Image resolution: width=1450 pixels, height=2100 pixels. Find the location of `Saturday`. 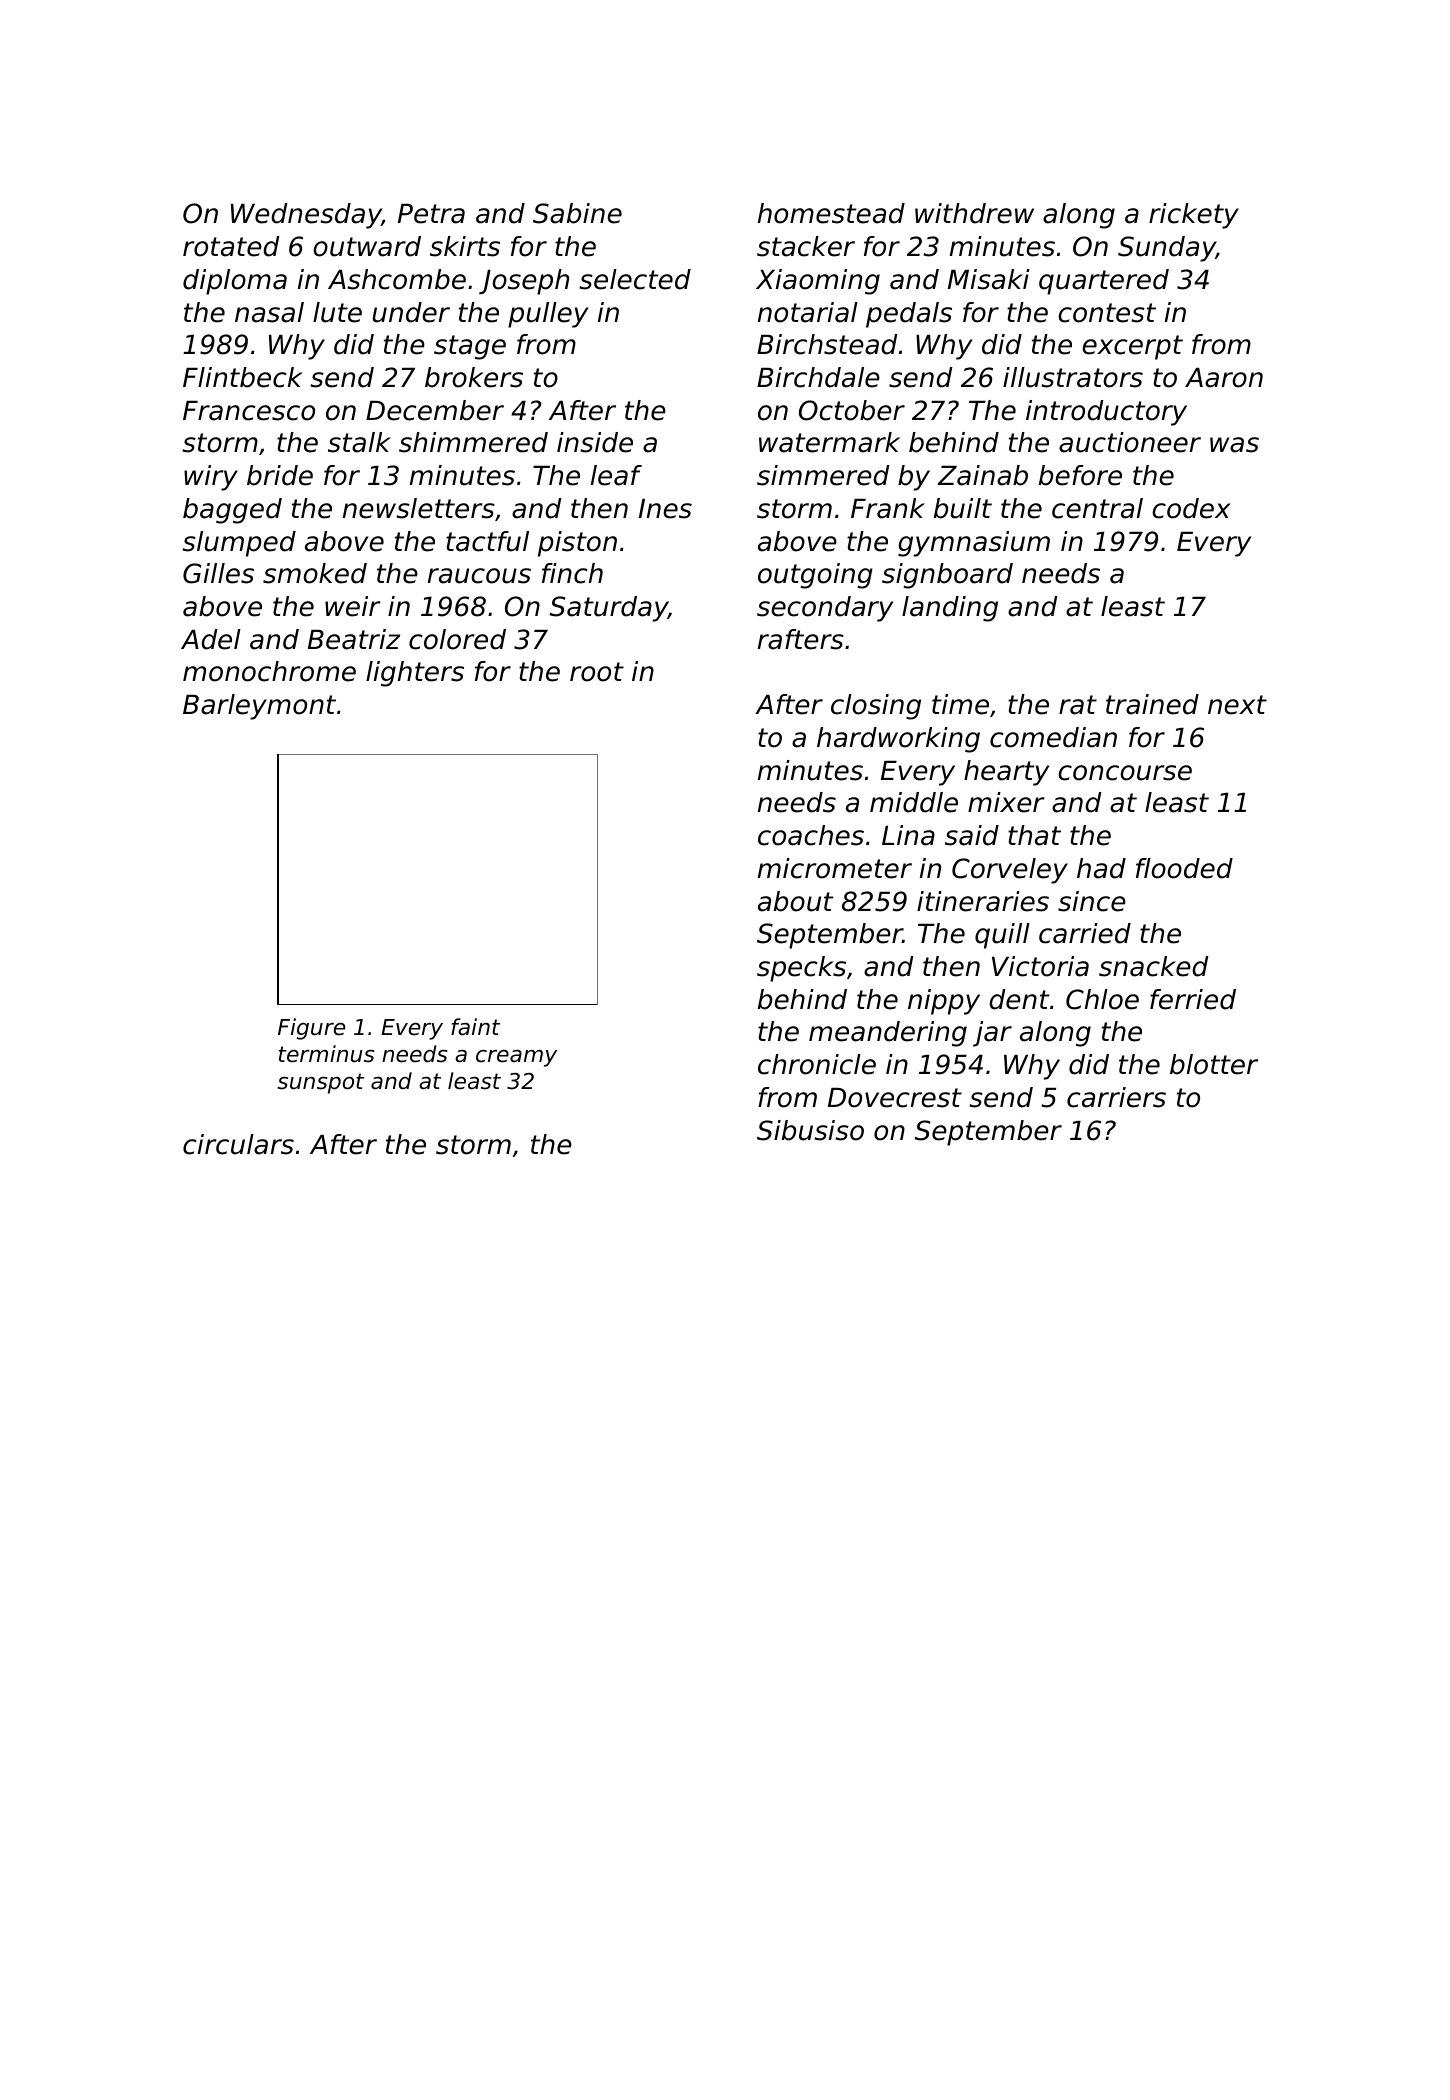

Saturday is located at coordinates (609, 609).
